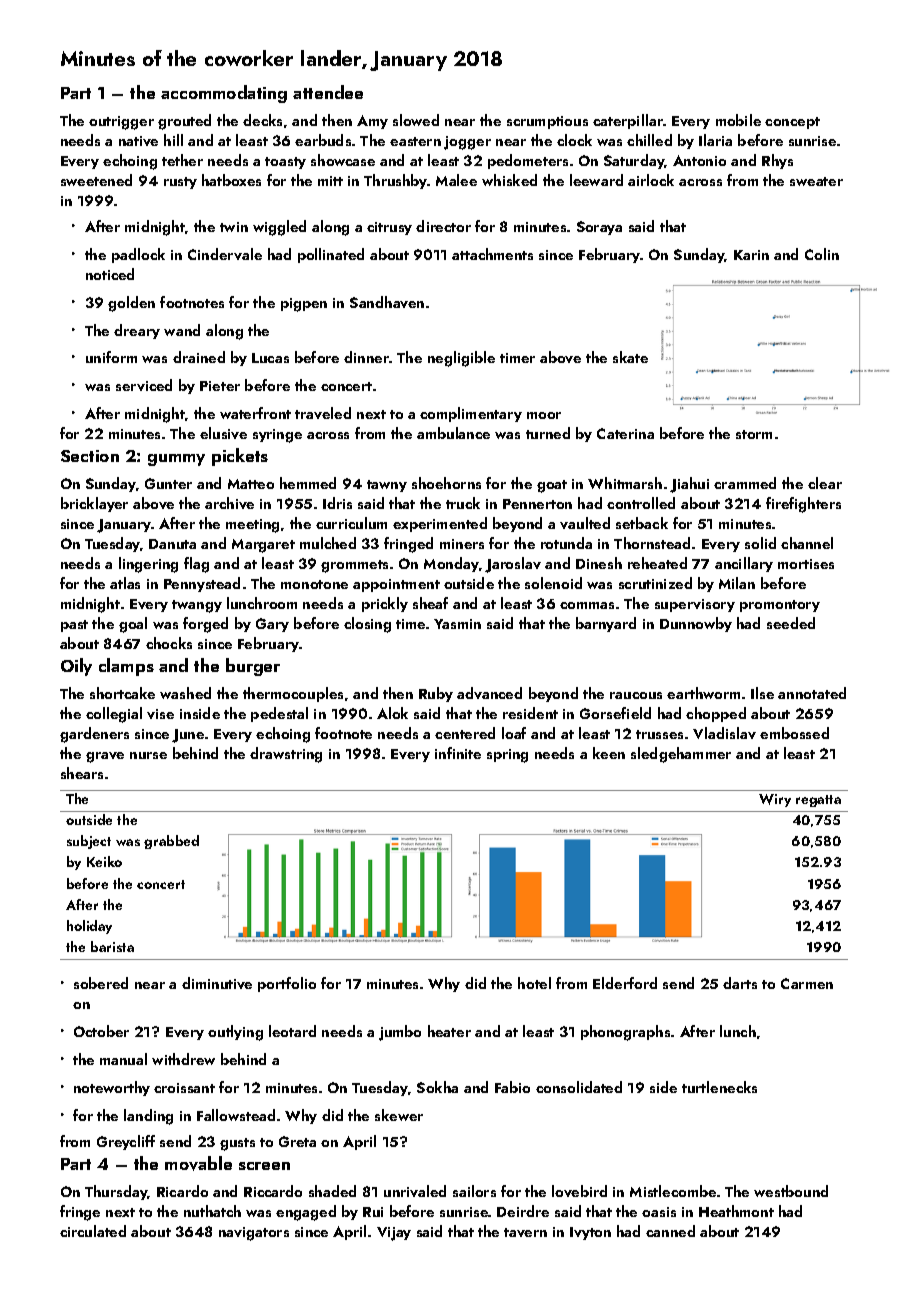  Describe the element at coordinates (453, 433) in the screenshot. I see `ambulance` at that location.
